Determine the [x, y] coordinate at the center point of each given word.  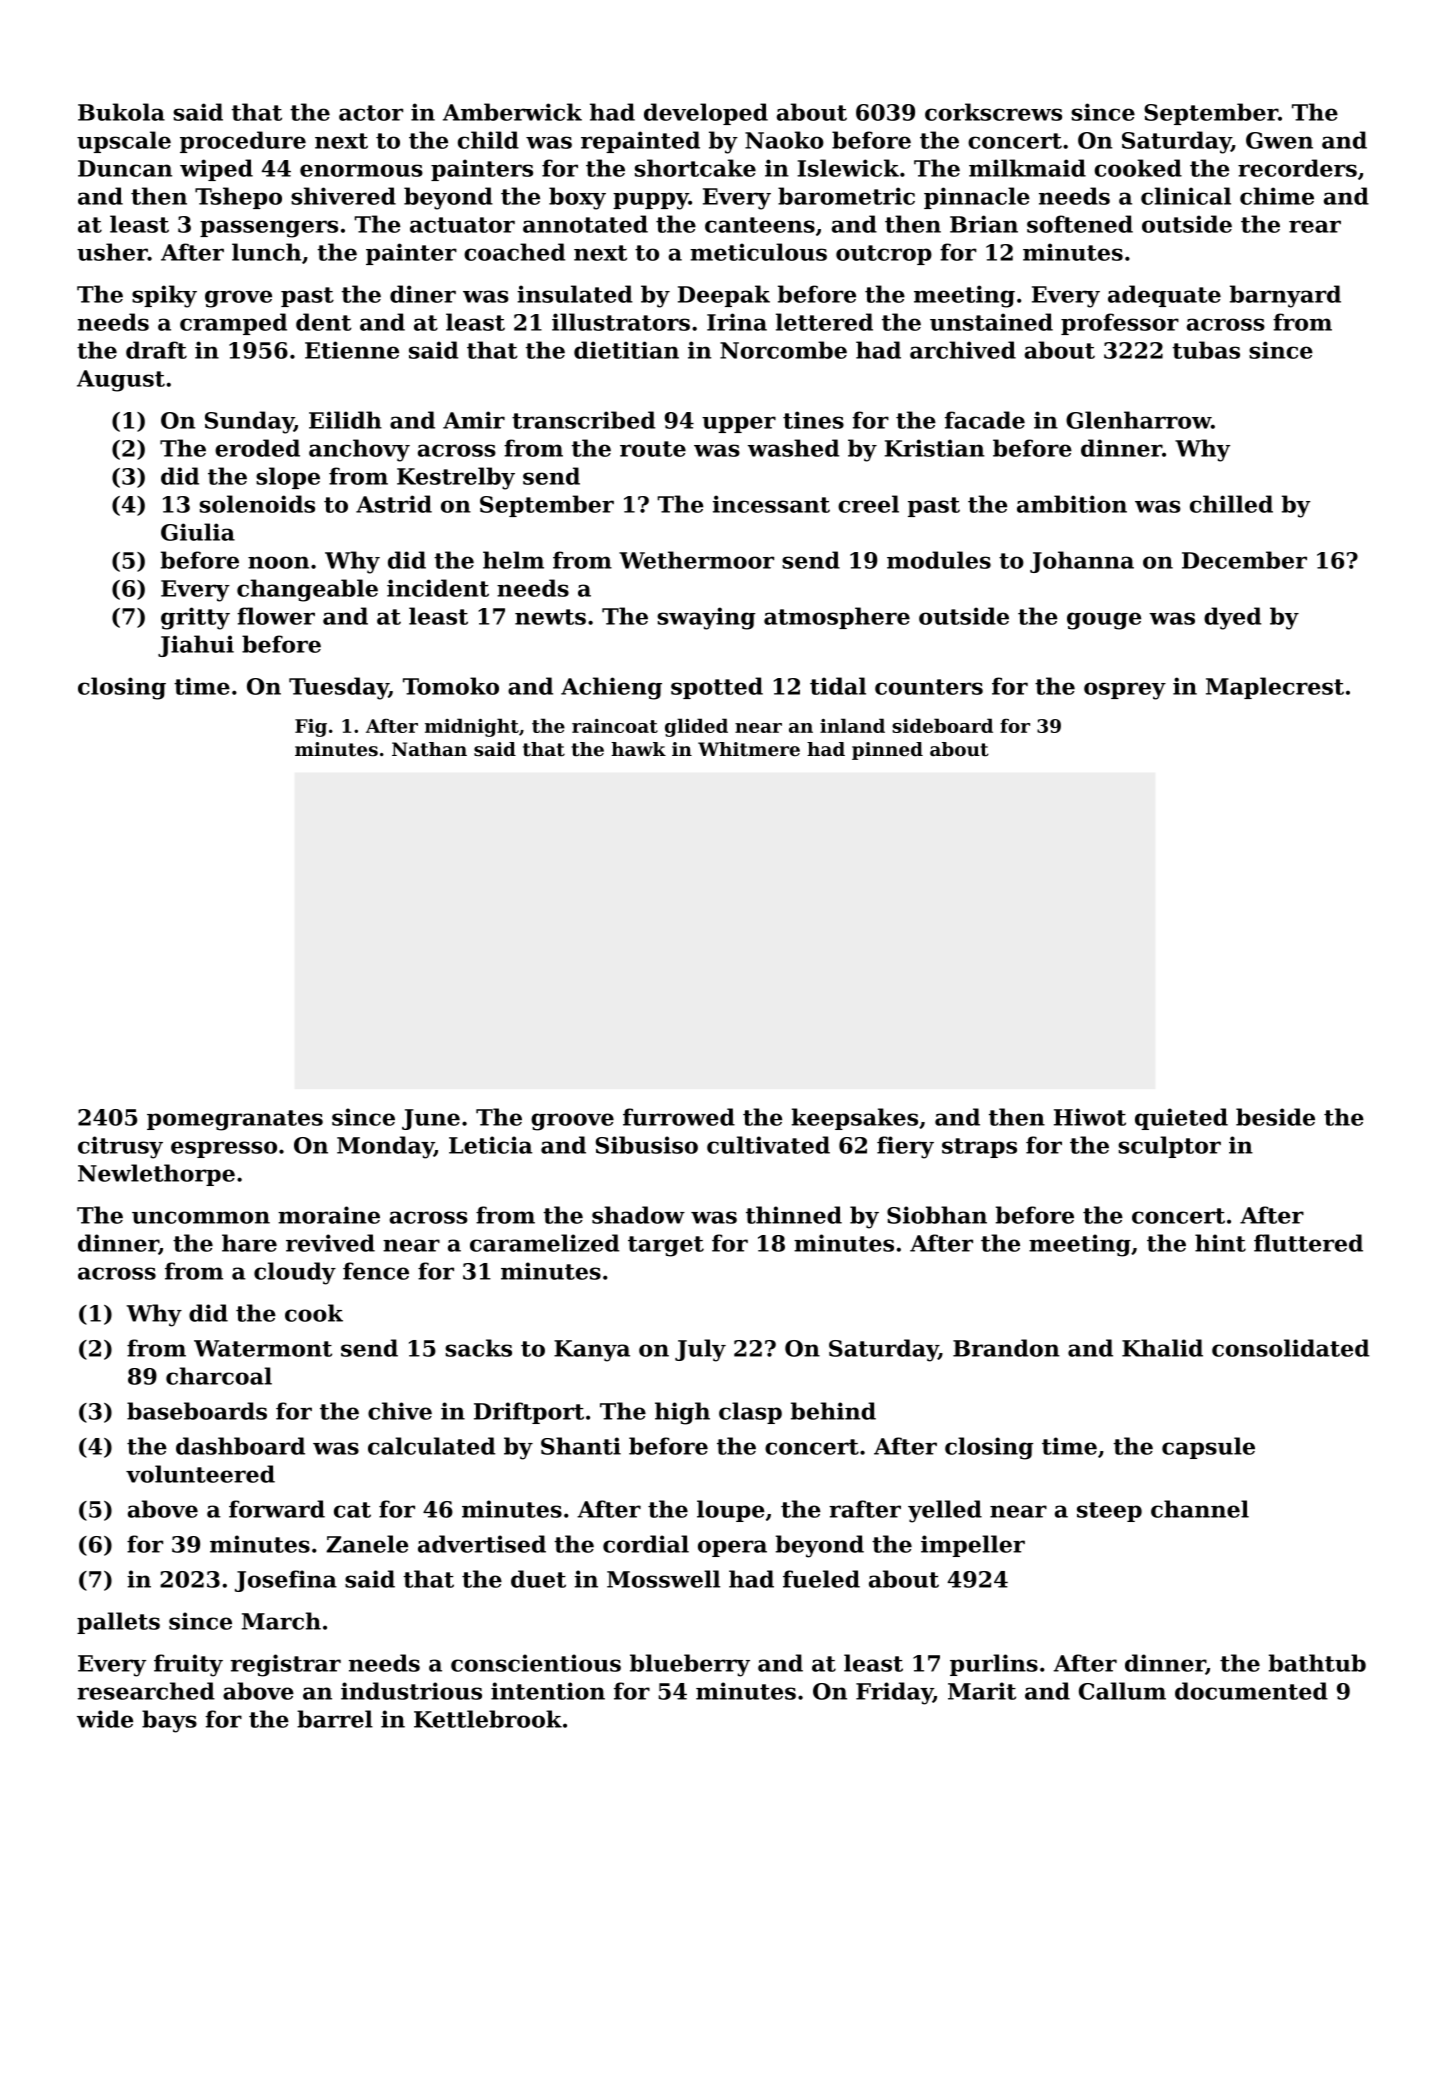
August [121, 381]
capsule [1208, 1448]
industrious [411, 1691]
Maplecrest [1275, 688]
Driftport [529, 1413]
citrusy [120, 1147]
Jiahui [196, 646]
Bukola [121, 112]
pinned [887, 751]
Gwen [1279, 140]
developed [706, 114]
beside [1275, 1117]
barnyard [1285, 296]
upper [739, 424]
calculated [431, 1446]
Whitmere [749, 749]
